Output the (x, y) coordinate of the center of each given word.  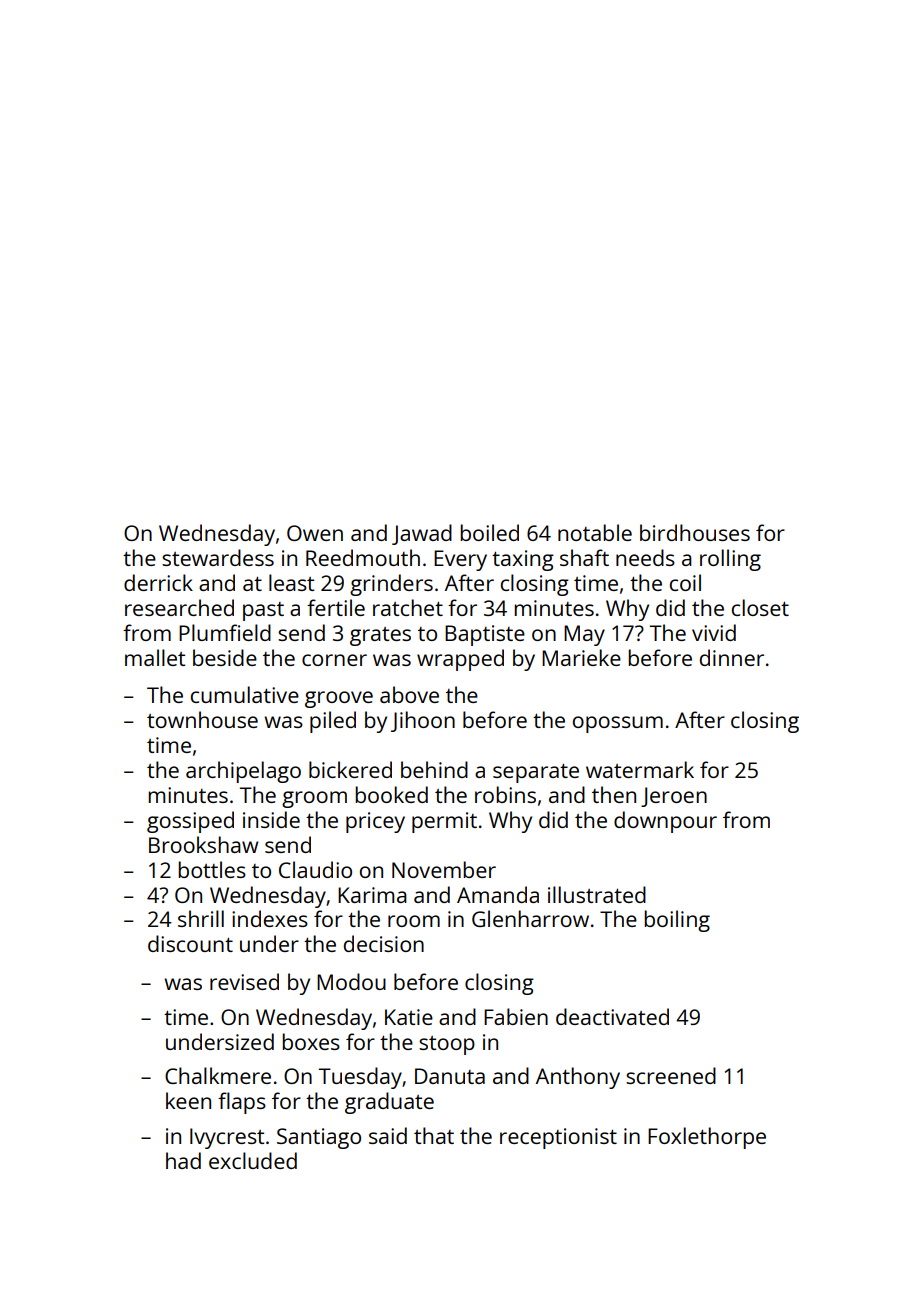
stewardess (218, 557)
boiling (677, 921)
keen (188, 1100)
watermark (640, 769)
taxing (523, 560)
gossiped (190, 822)
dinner (732, 657)
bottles (212, 869)
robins (505, 794)
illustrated (597, 894)
